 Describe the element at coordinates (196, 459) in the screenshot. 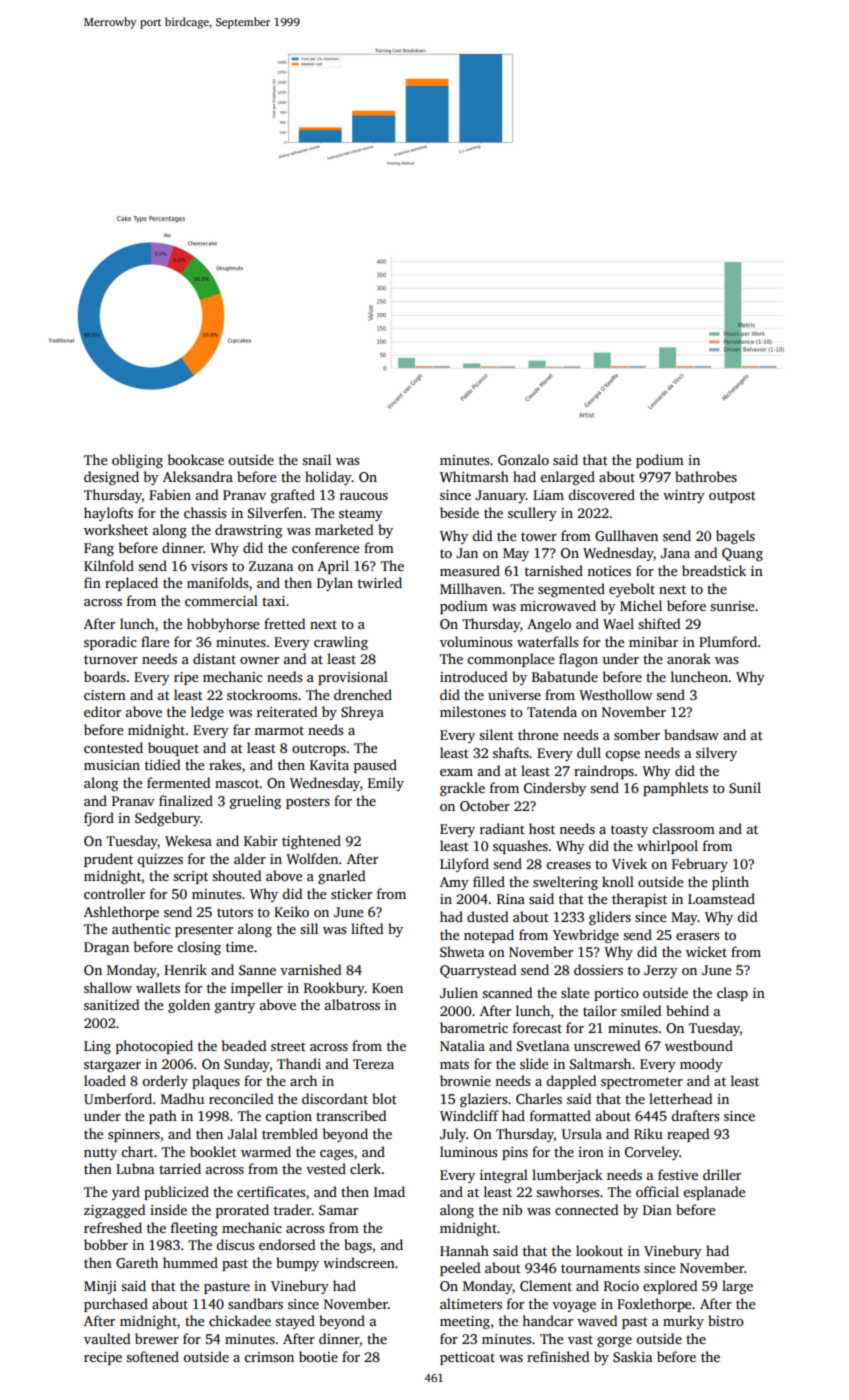

I see `bookcase` at that location.
